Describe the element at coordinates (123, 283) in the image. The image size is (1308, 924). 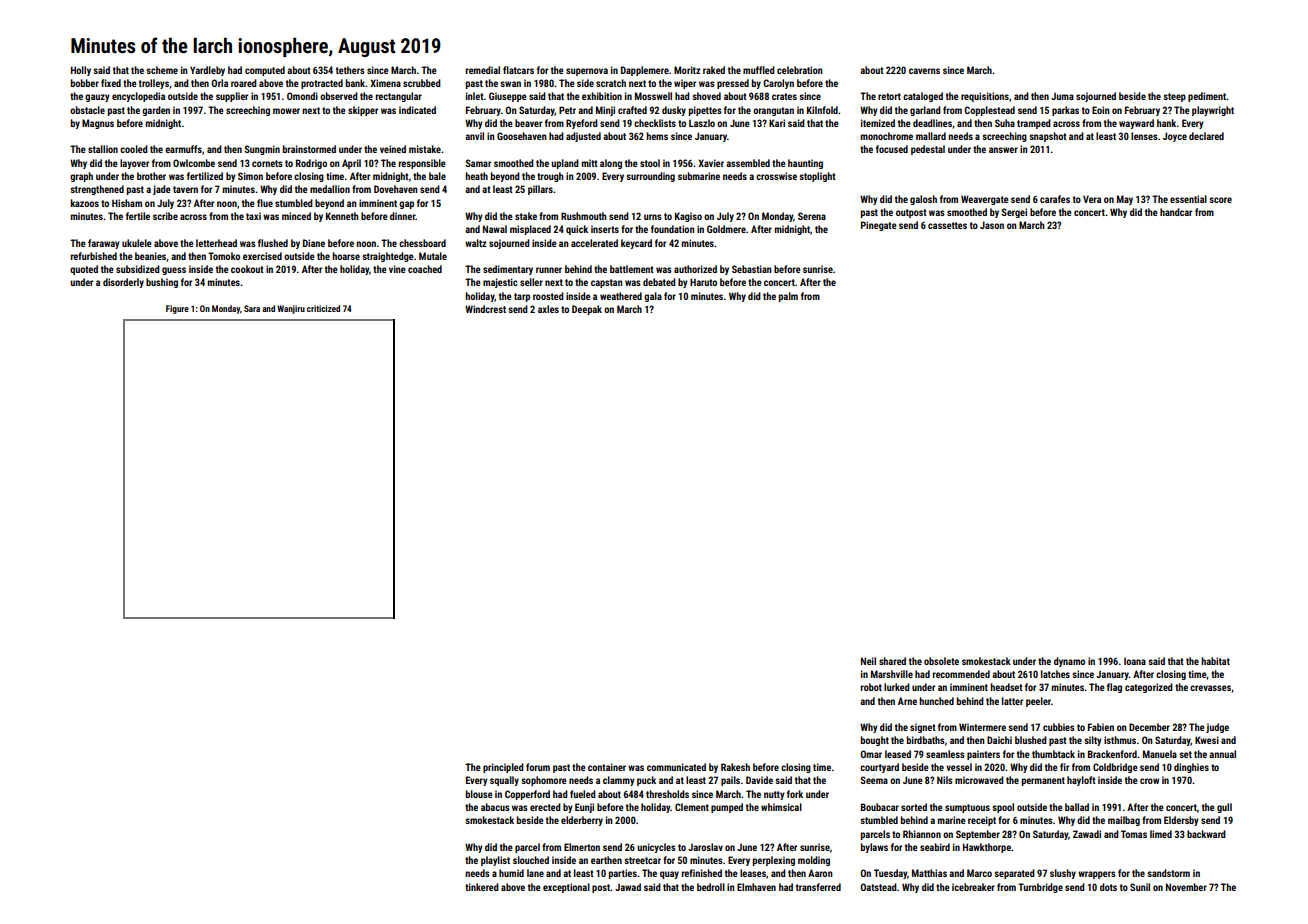
I see `disorderly` at that location.
